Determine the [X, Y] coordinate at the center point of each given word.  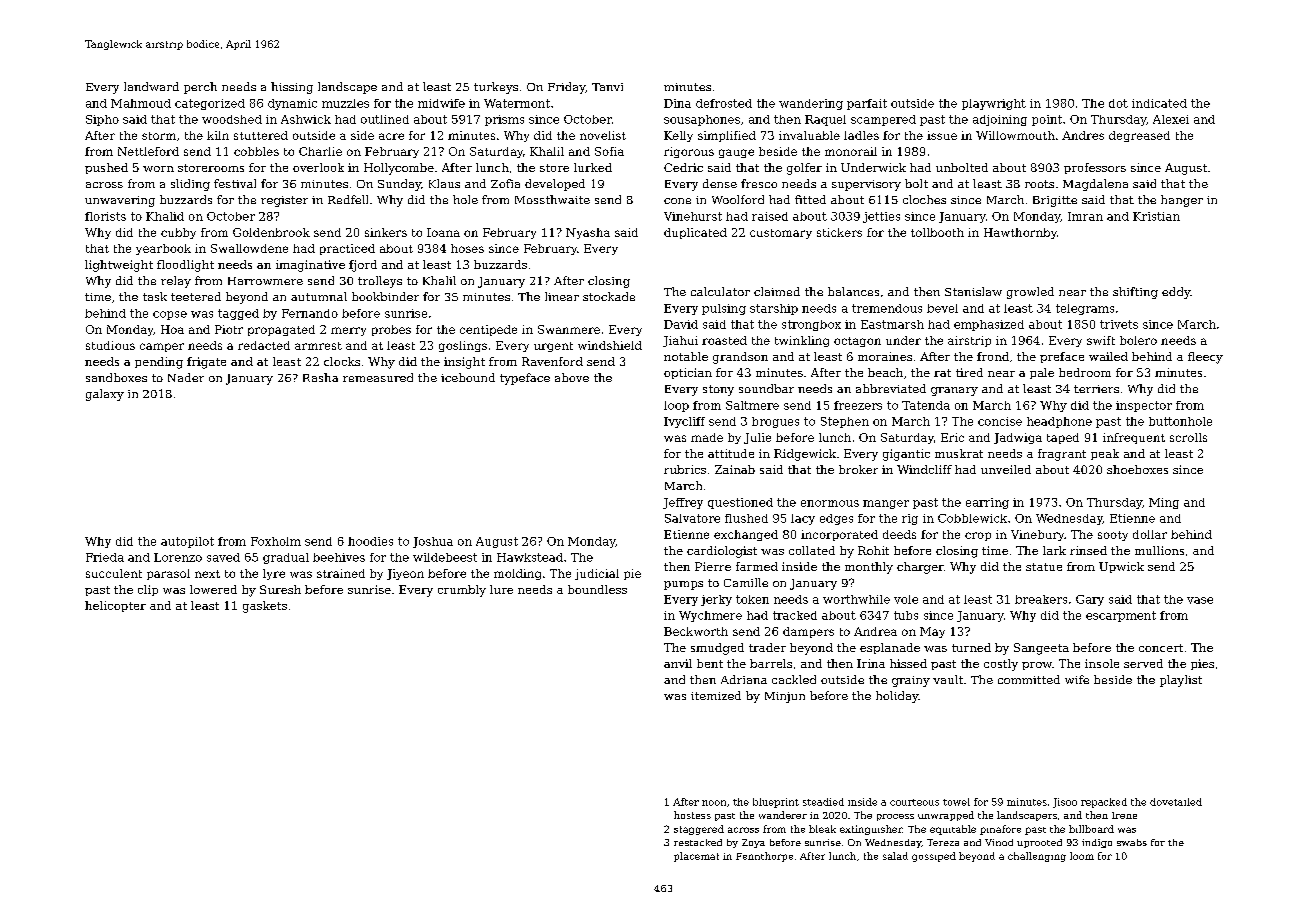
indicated [1159, 103]
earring [987, 503]
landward [151, 86]
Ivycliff [684, 422]
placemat [696, 857]
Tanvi [607, 87]
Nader [186, 377]
